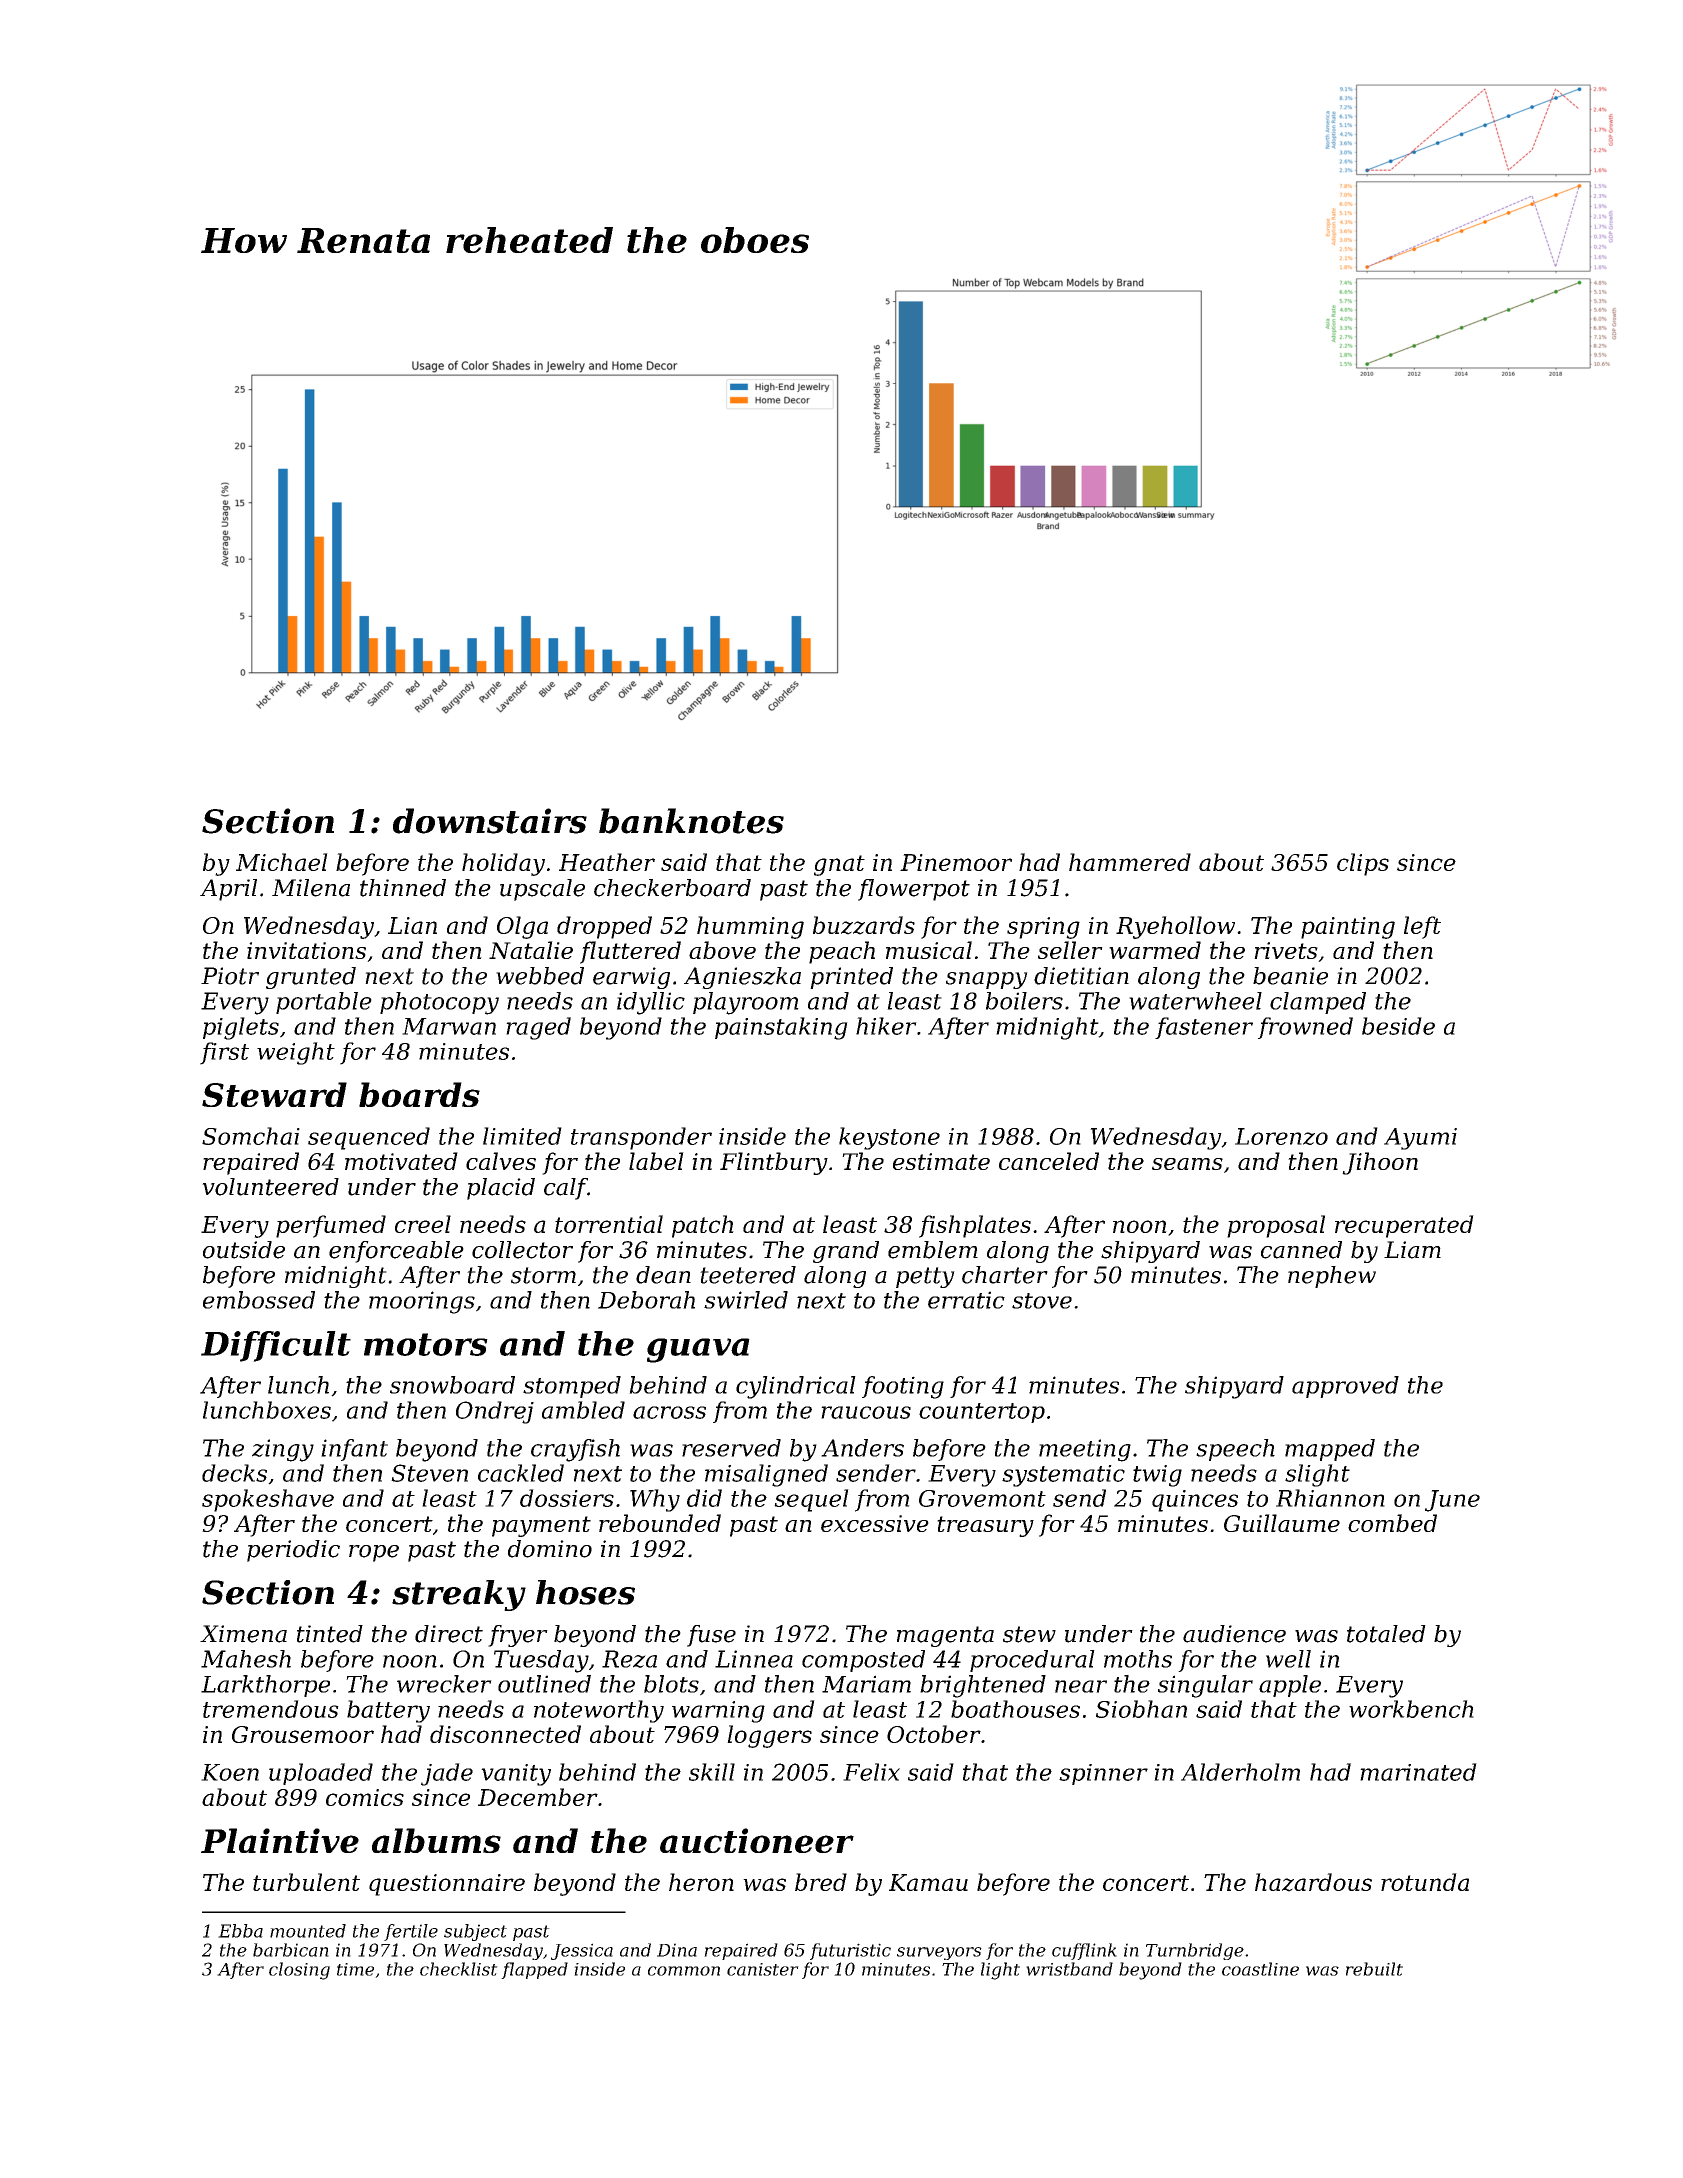 The height and width of the screenshot is (2178, 1683). I want to click on fuse, so click(711, 1636).
